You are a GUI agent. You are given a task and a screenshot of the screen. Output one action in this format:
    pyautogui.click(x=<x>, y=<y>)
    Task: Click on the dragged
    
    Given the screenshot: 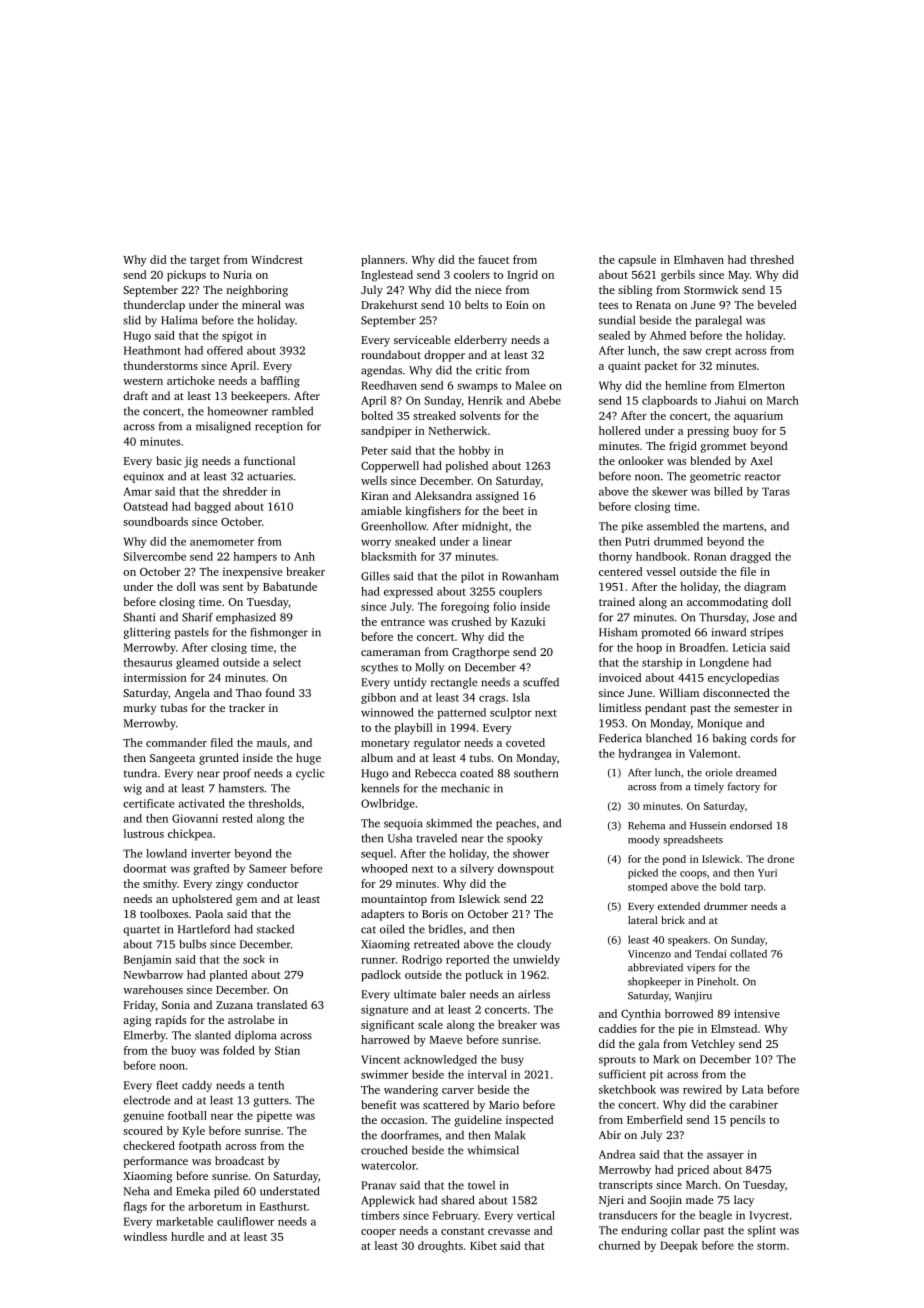 What is the action you would take?
    pyautogui.click(x=750, y=557)
